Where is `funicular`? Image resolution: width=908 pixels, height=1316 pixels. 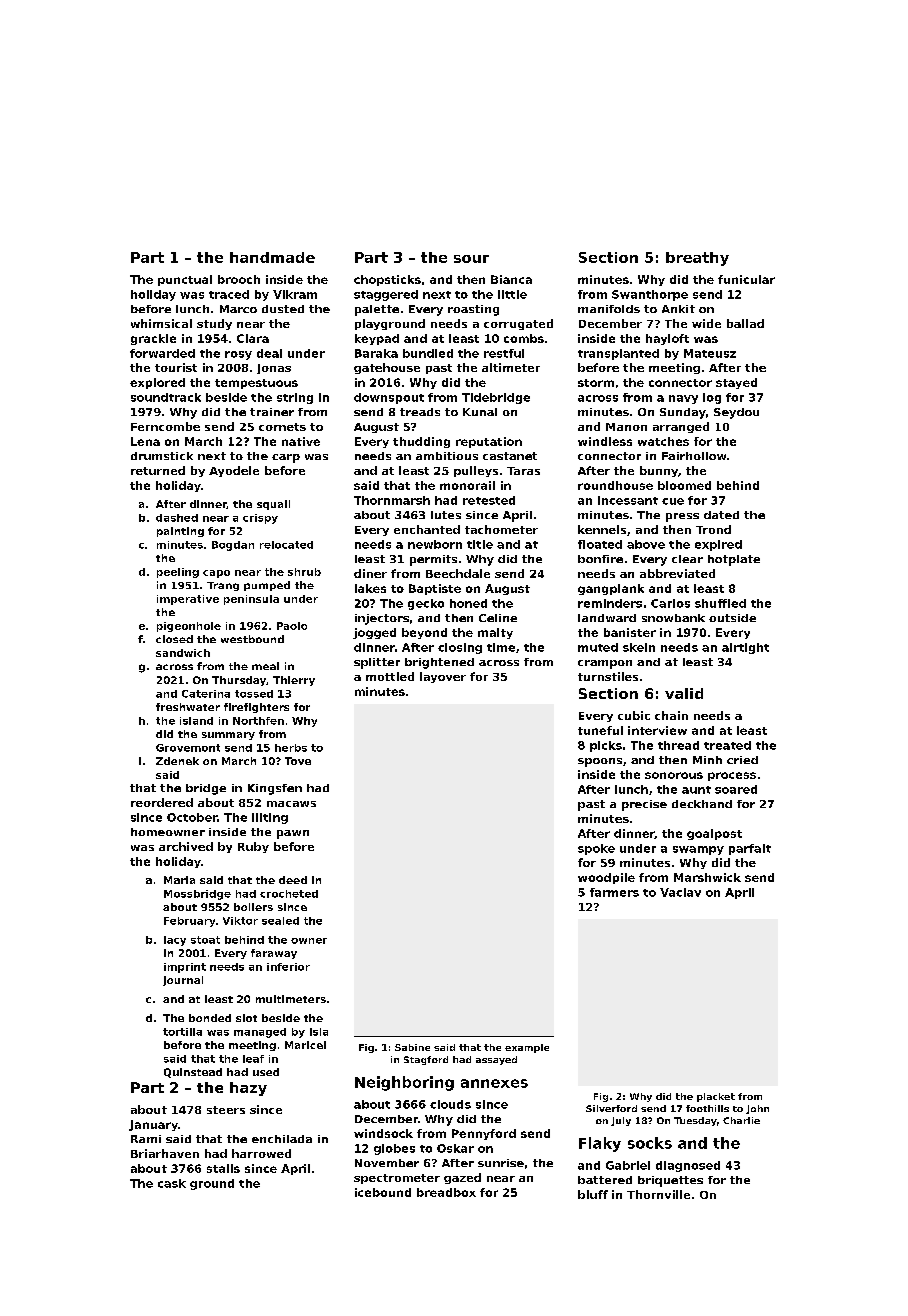
funicular is located at coordinates (746, 279).
